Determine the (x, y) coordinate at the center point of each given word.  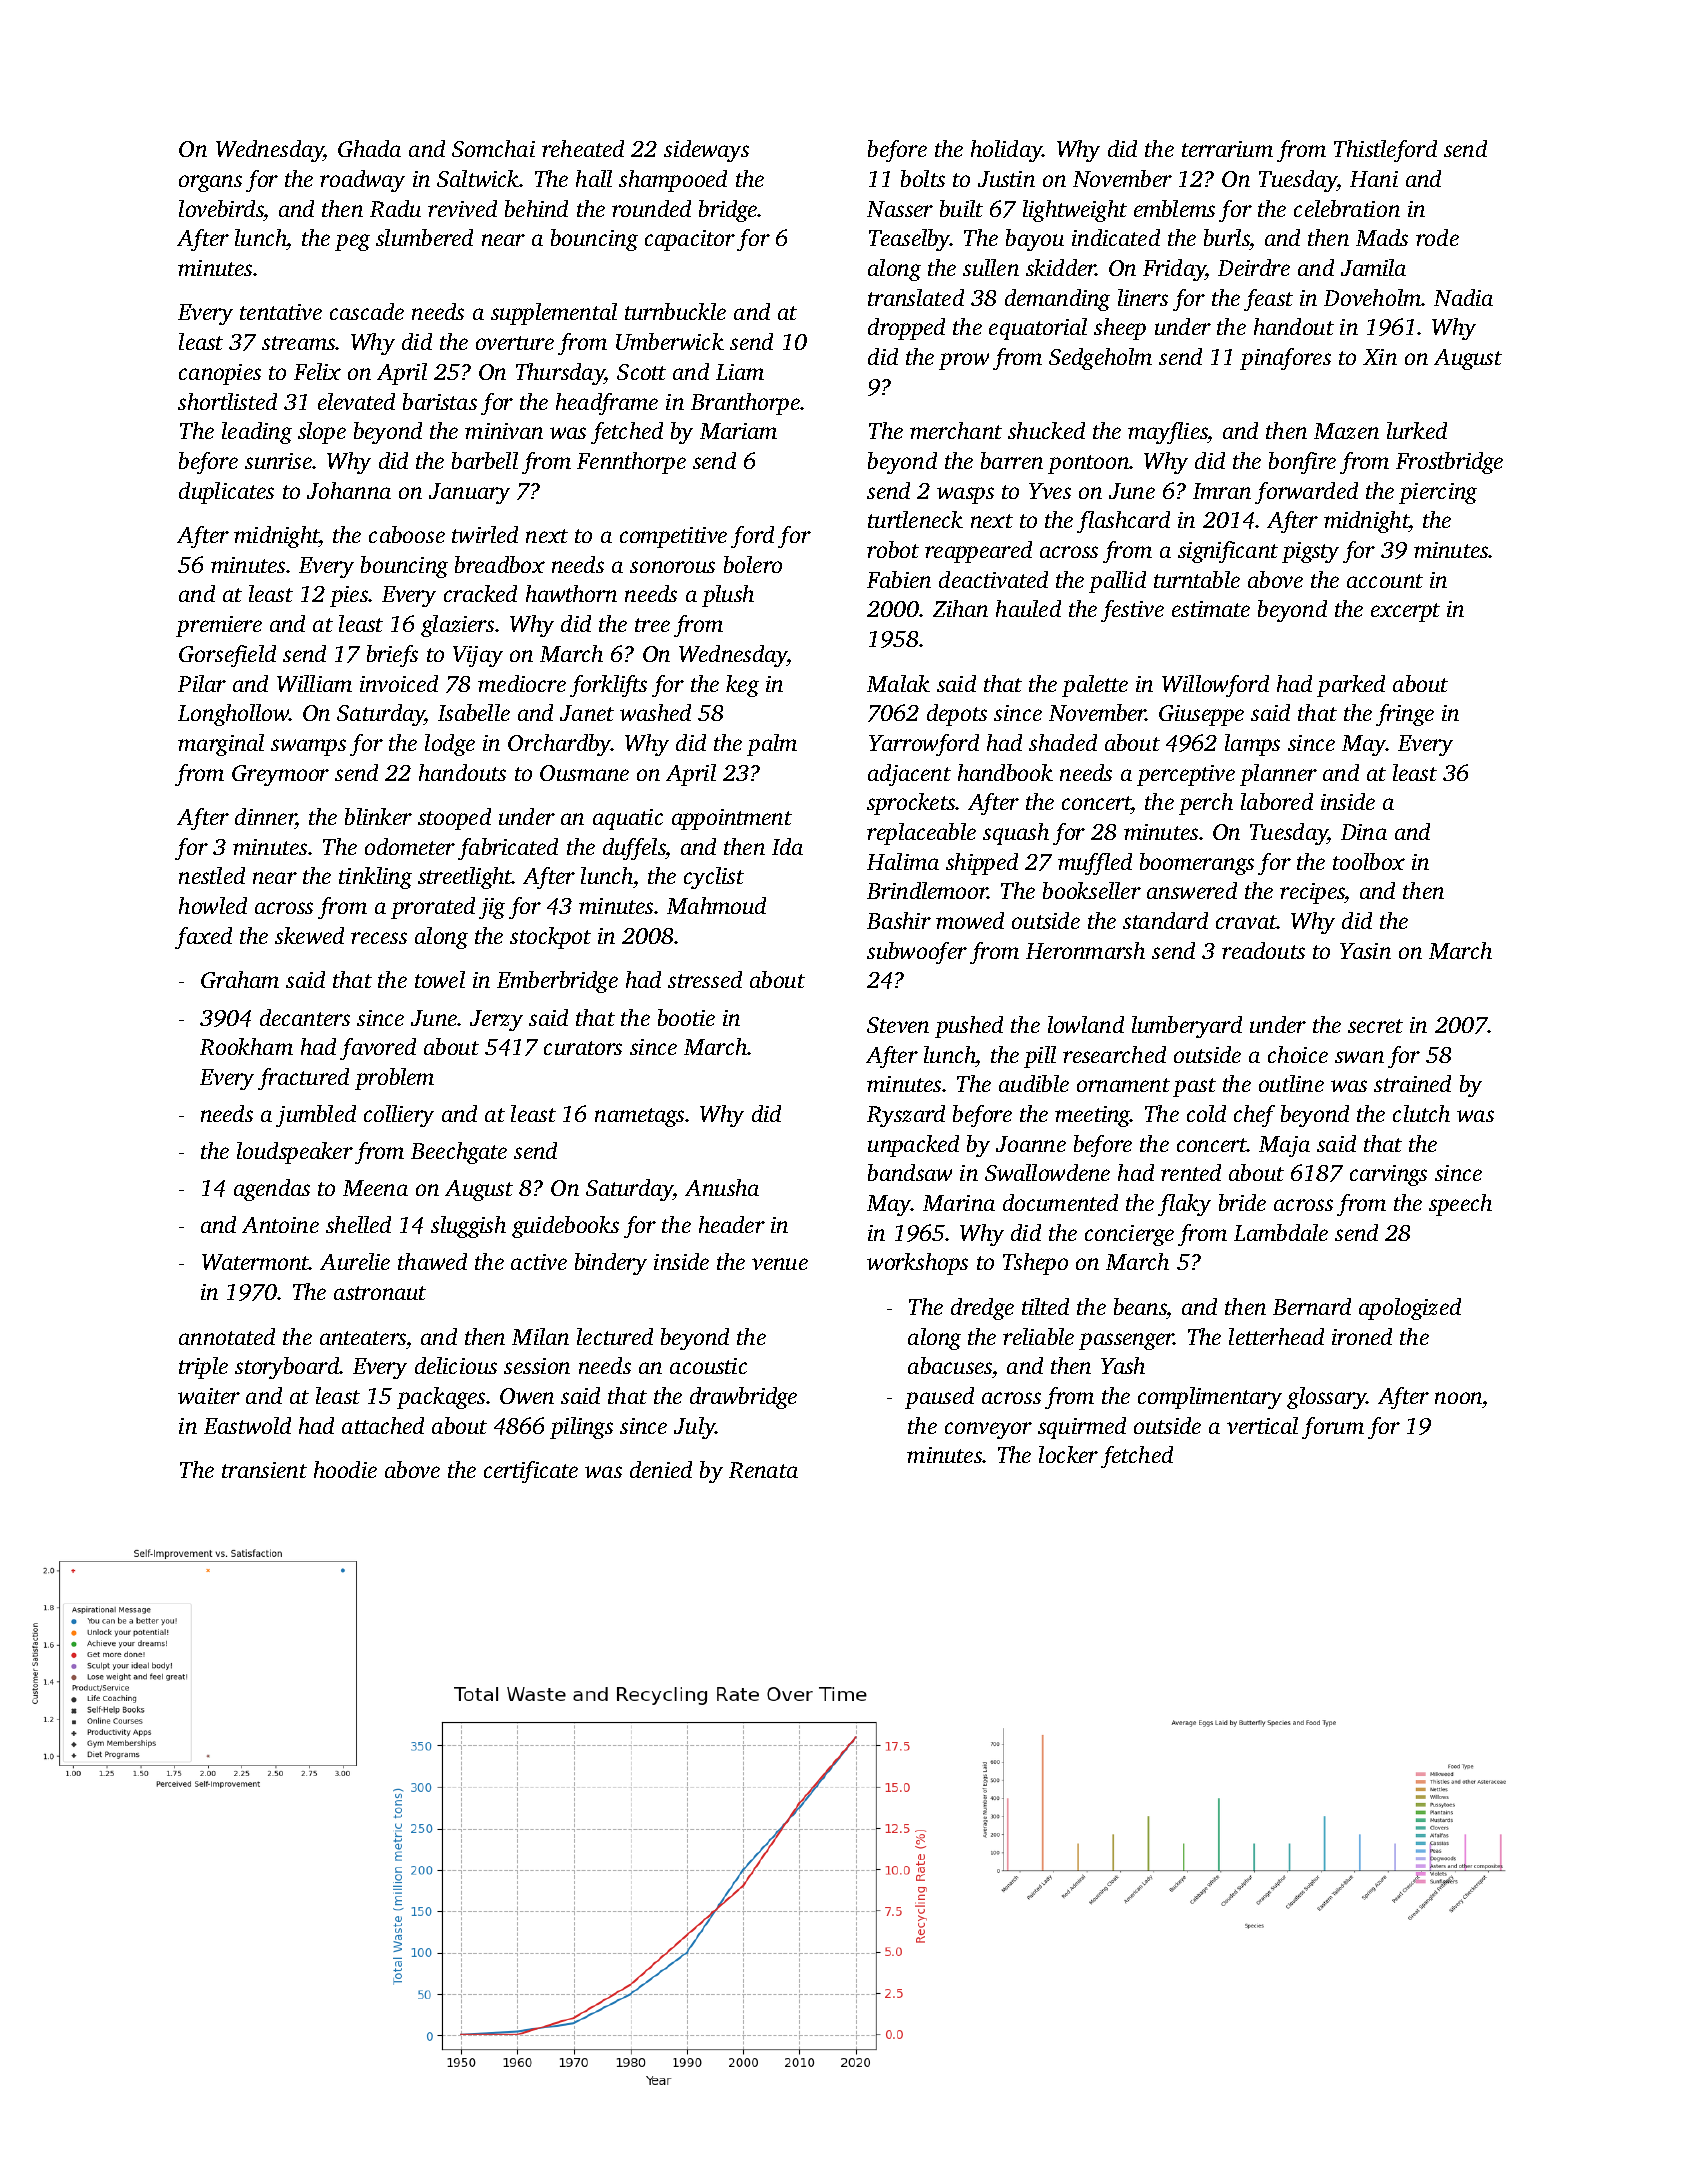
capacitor (690, 240)
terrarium (1227, 149)
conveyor (988, 1430)
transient (264, 1470)
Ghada (369, 148)
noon (1458, 1398)
